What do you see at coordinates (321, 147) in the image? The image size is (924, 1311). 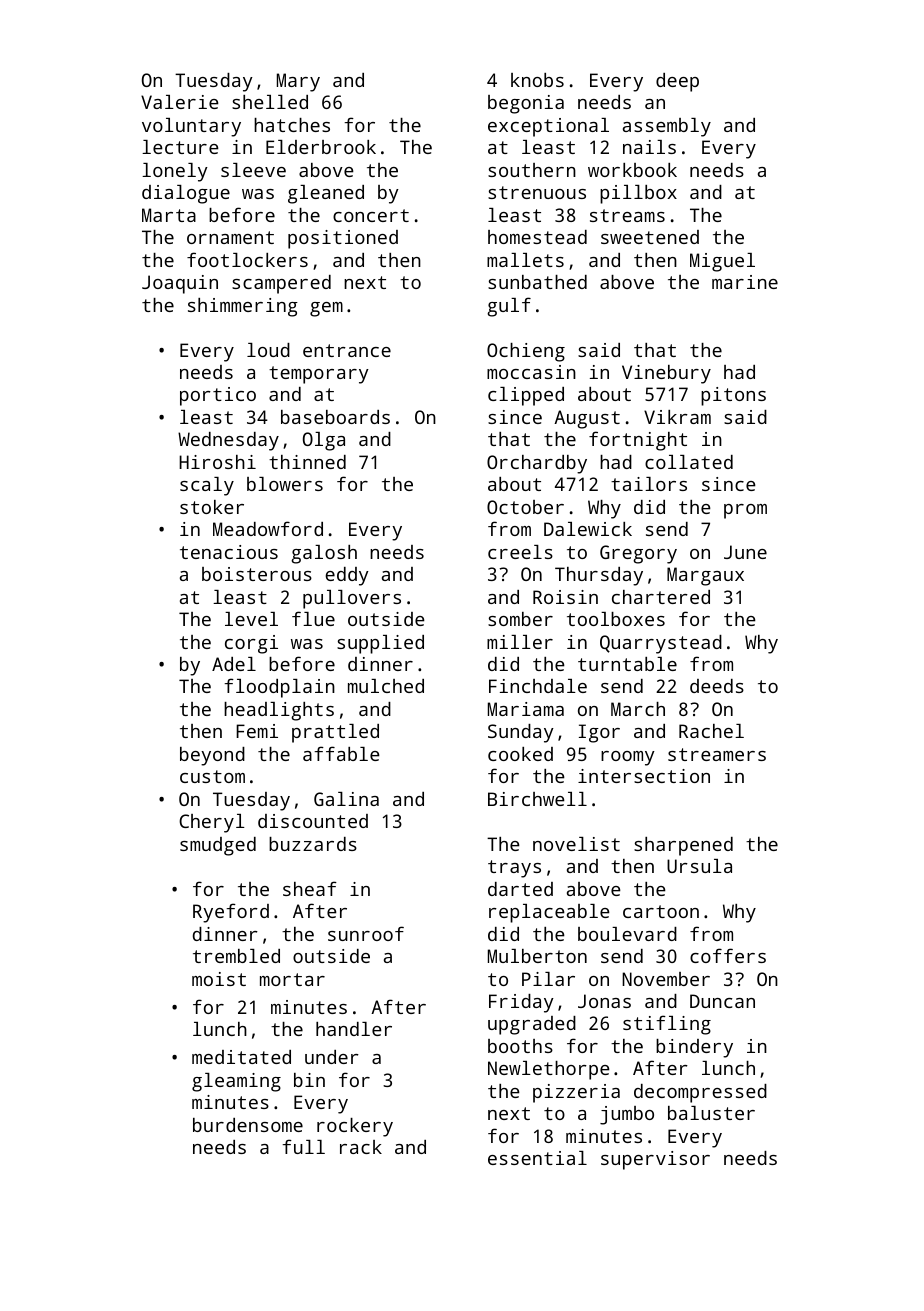 I see `Elderbrook` at bounding box center [321, 147].
